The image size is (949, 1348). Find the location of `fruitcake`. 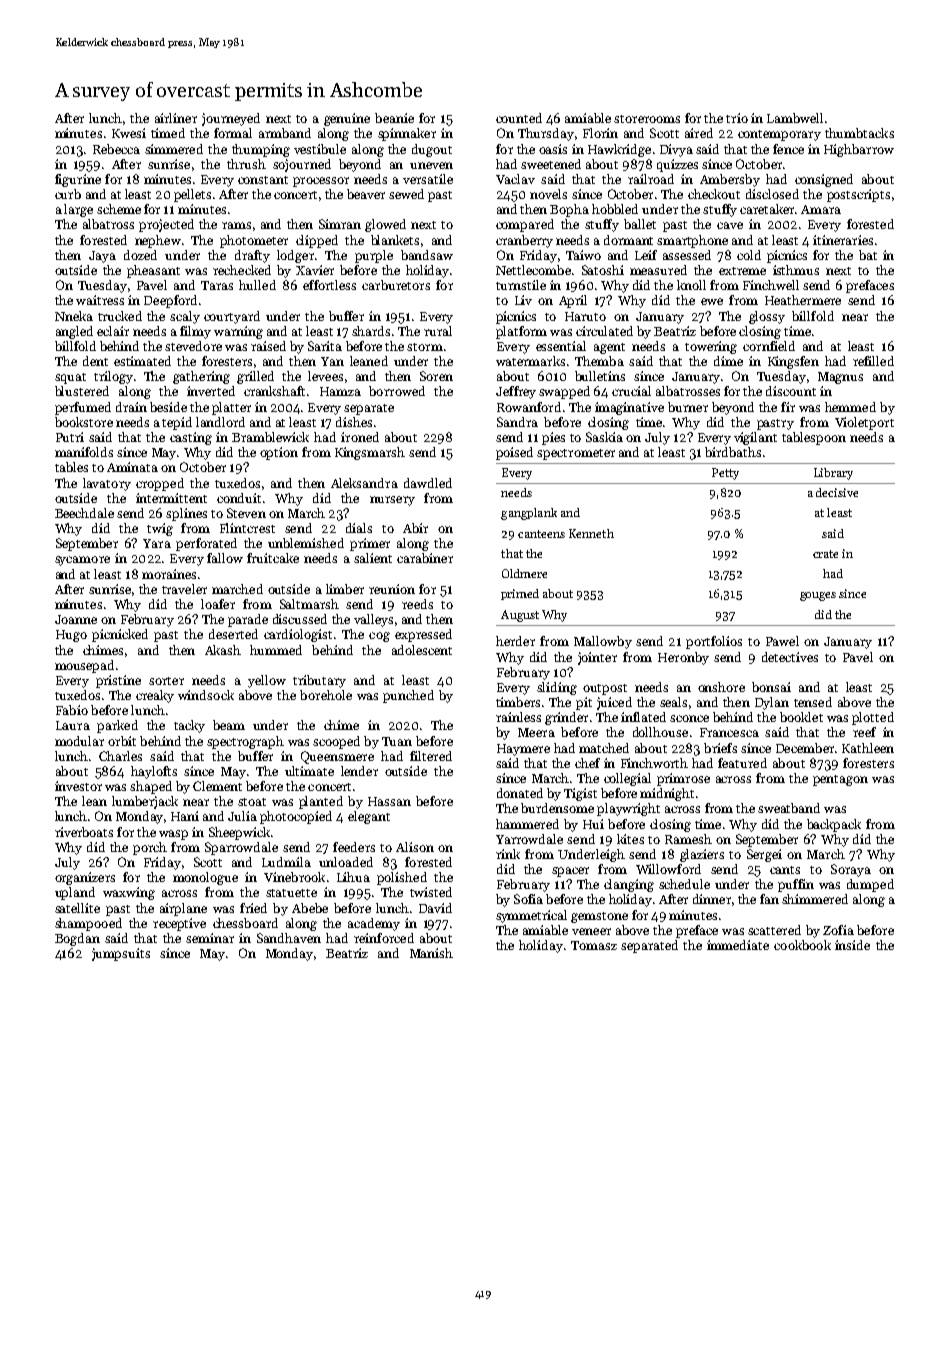

fruitcake is located at coordinates (273, 558).
